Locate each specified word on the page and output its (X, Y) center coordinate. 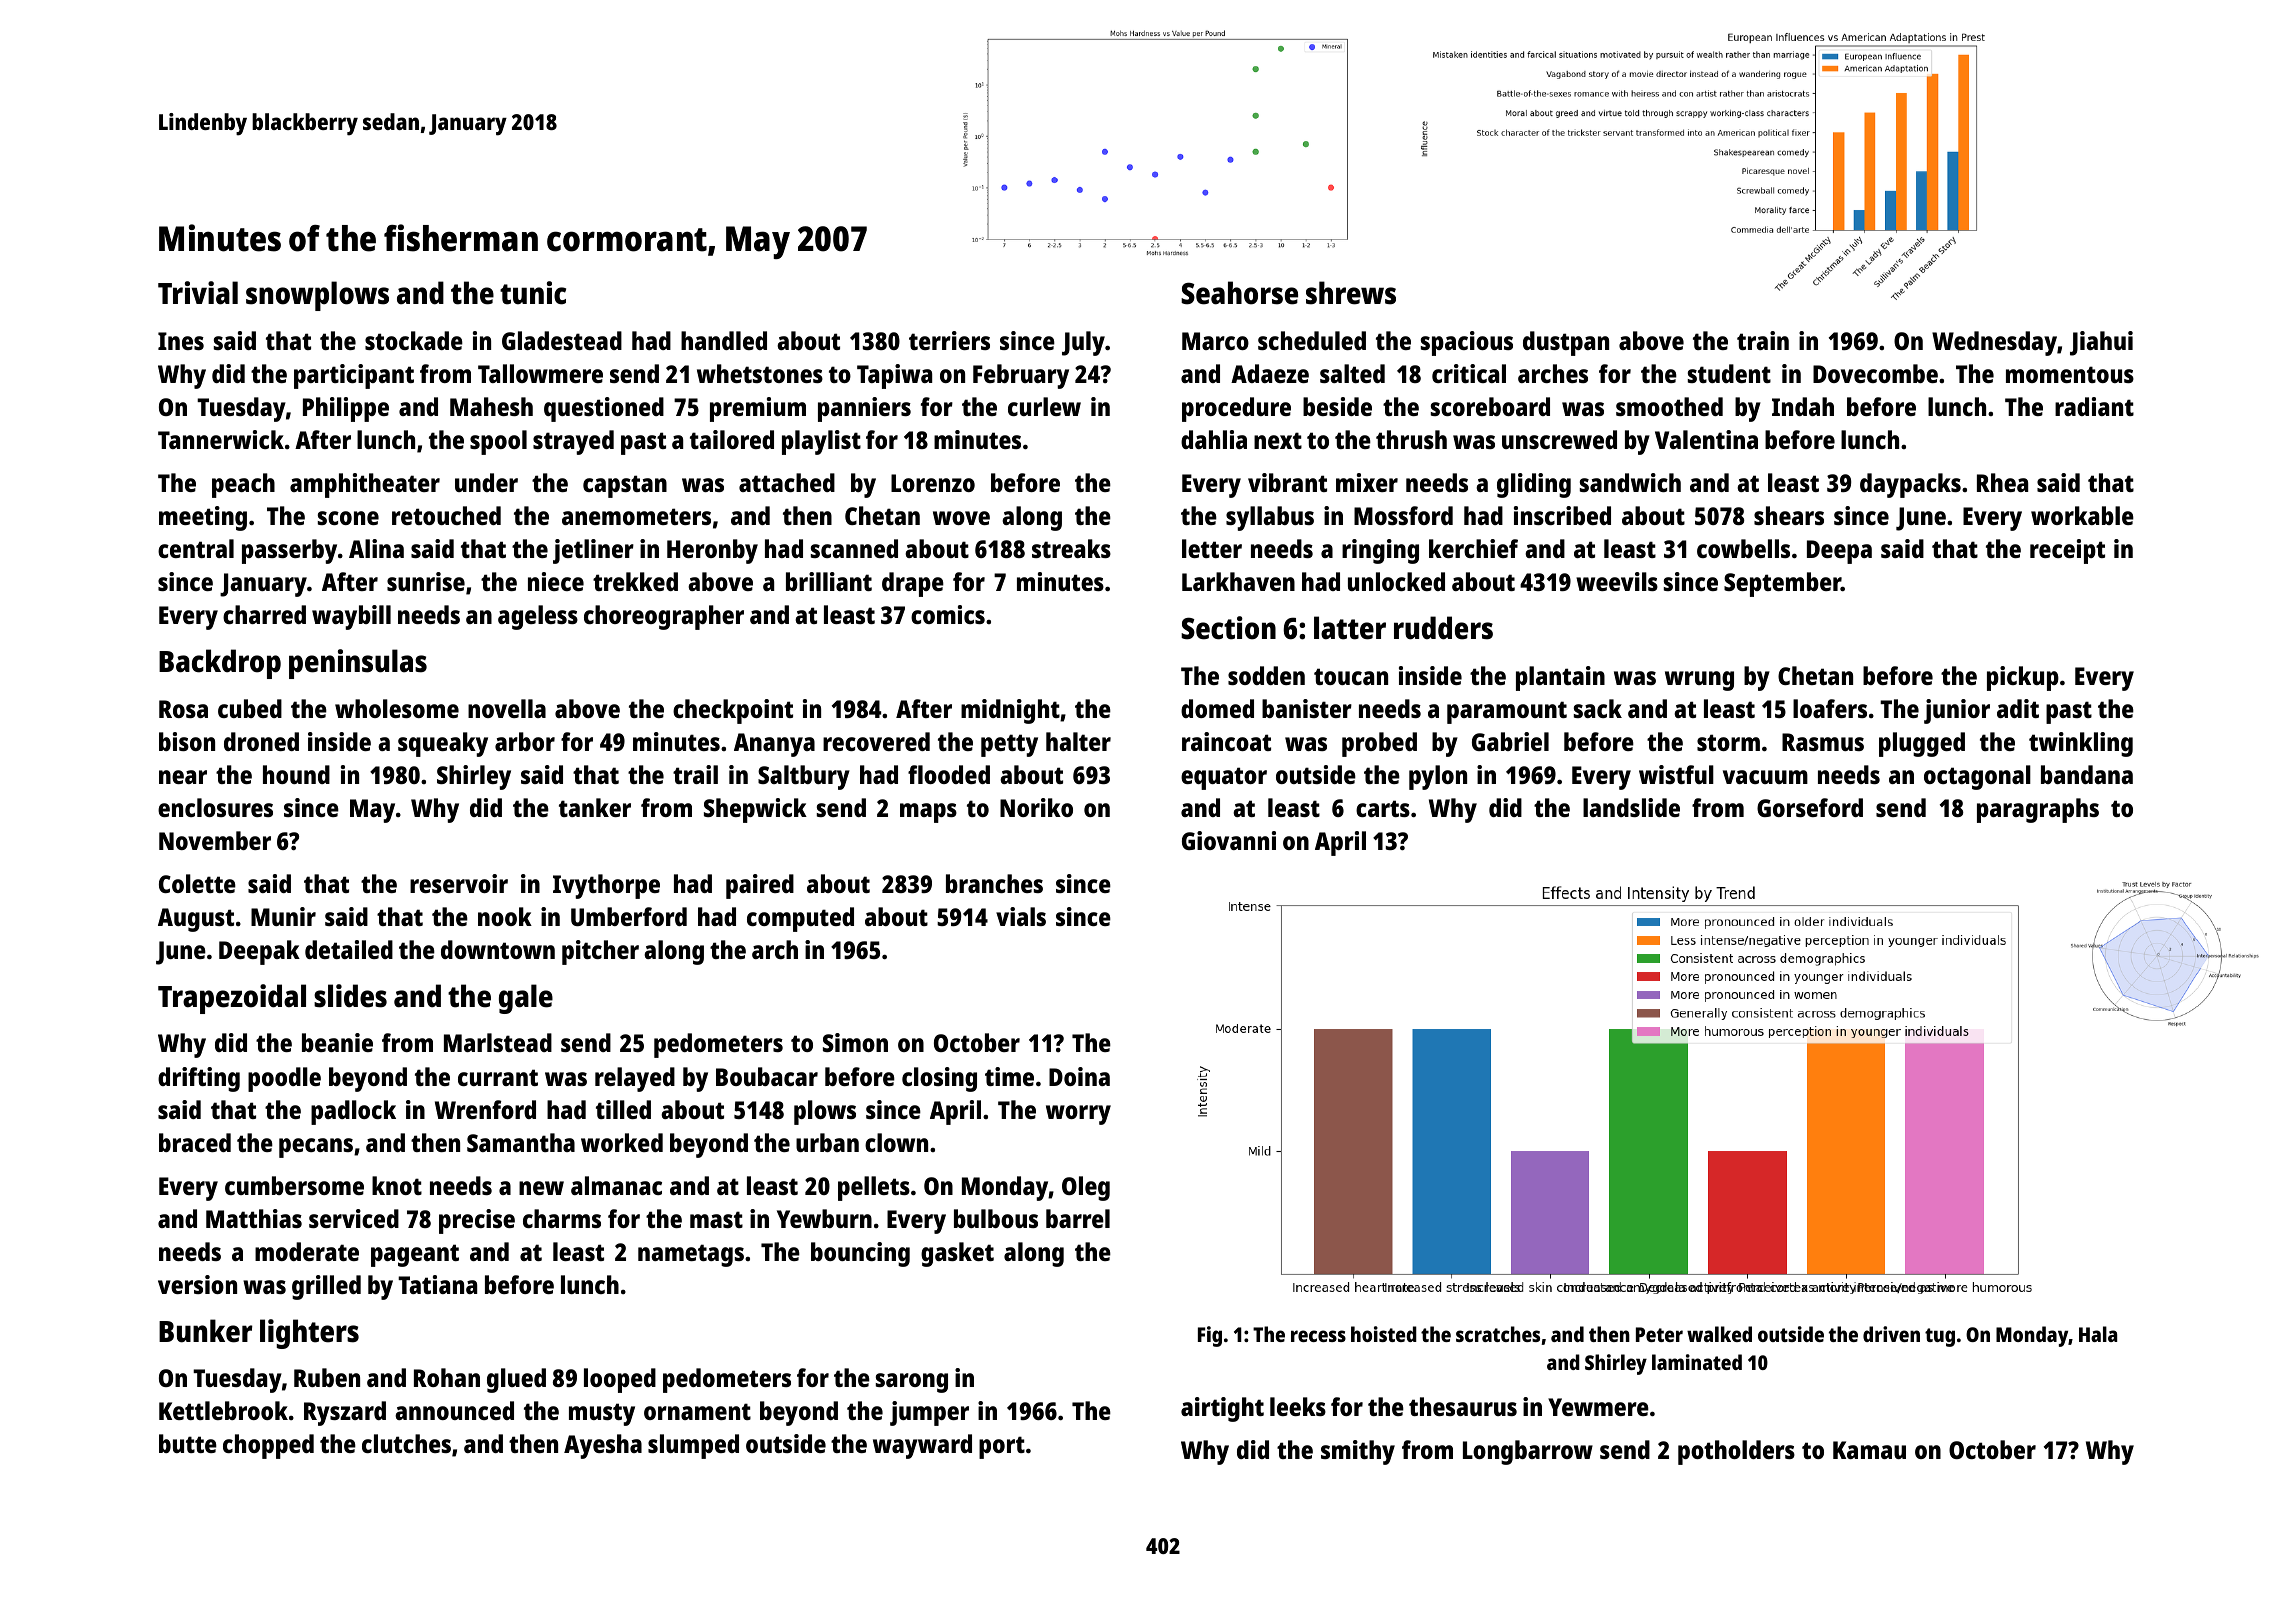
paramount (1507, 712)
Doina (1079, 1076)
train (1763, 340)
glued (516, 1380)
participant (354, 376)
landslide (1631, 807)
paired (760, 886)
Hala (2098, 1334)
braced (195, 1142)
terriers (949, 340)
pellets (874, 1188)
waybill (351, 617)
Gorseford (1810, 807)
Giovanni (1229, 840)
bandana (2087, 774)
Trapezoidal (232, 999)
